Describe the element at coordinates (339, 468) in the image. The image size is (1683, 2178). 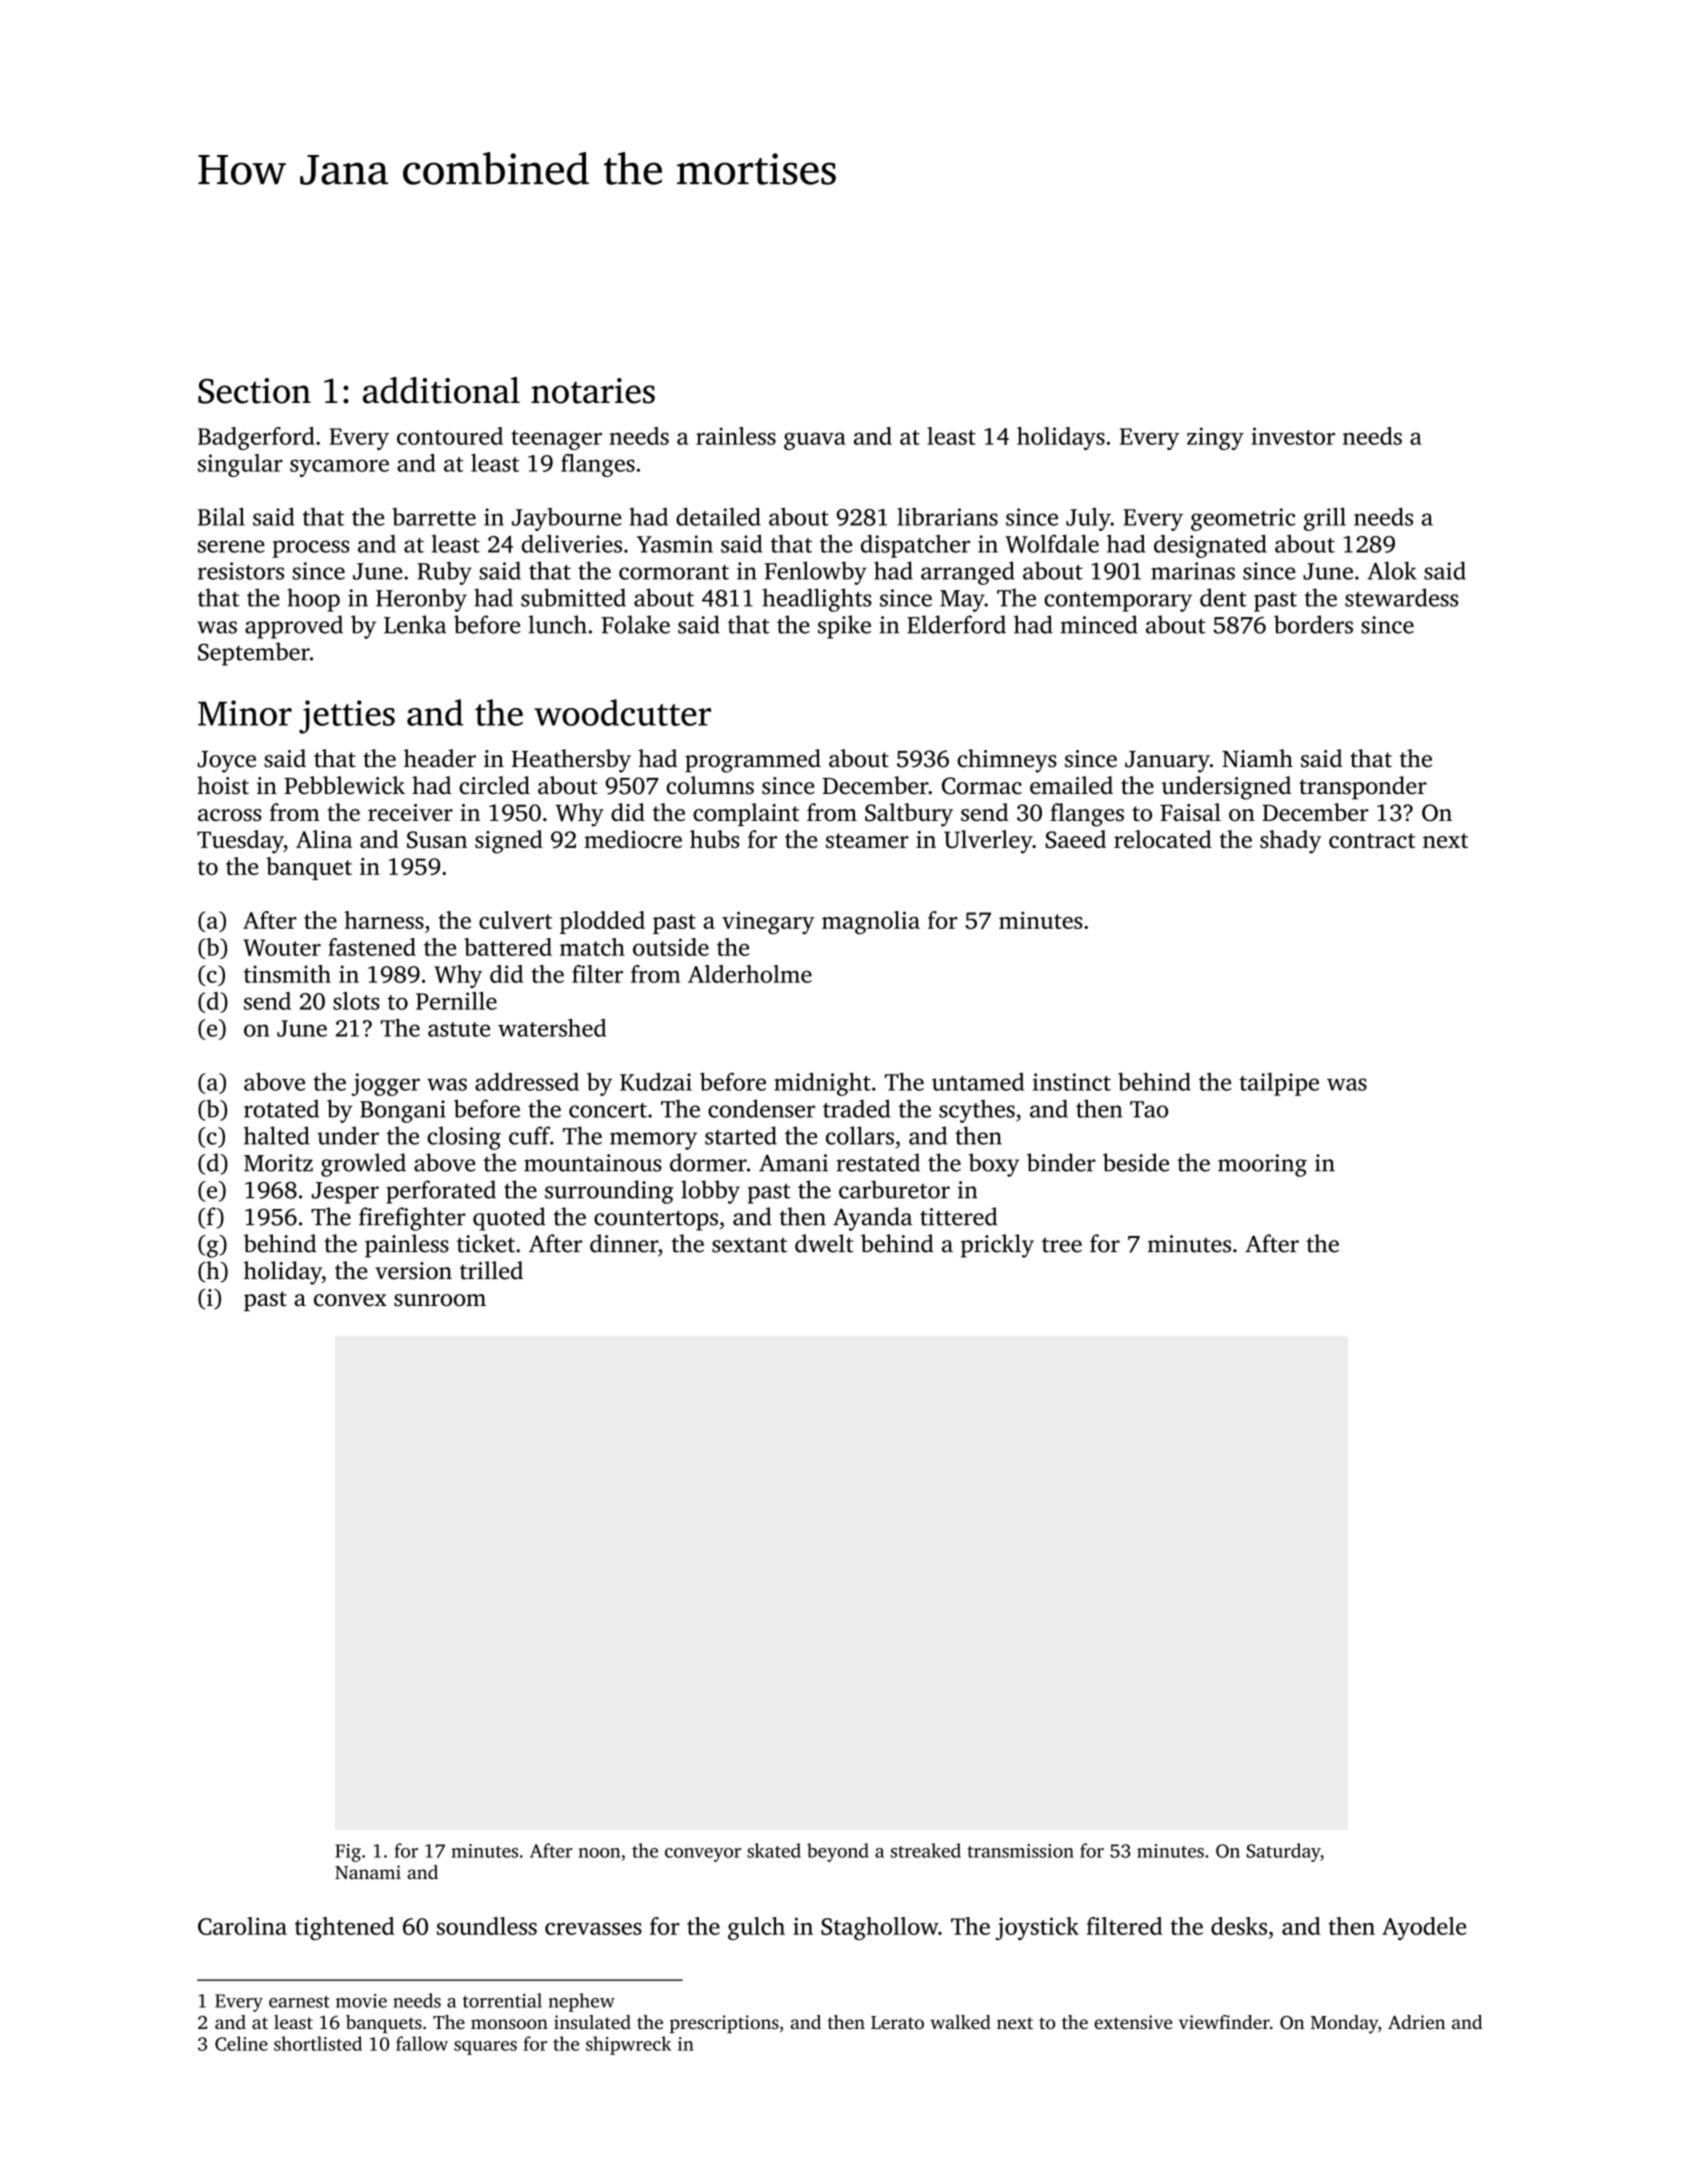
I see `sycamore` at that location.
